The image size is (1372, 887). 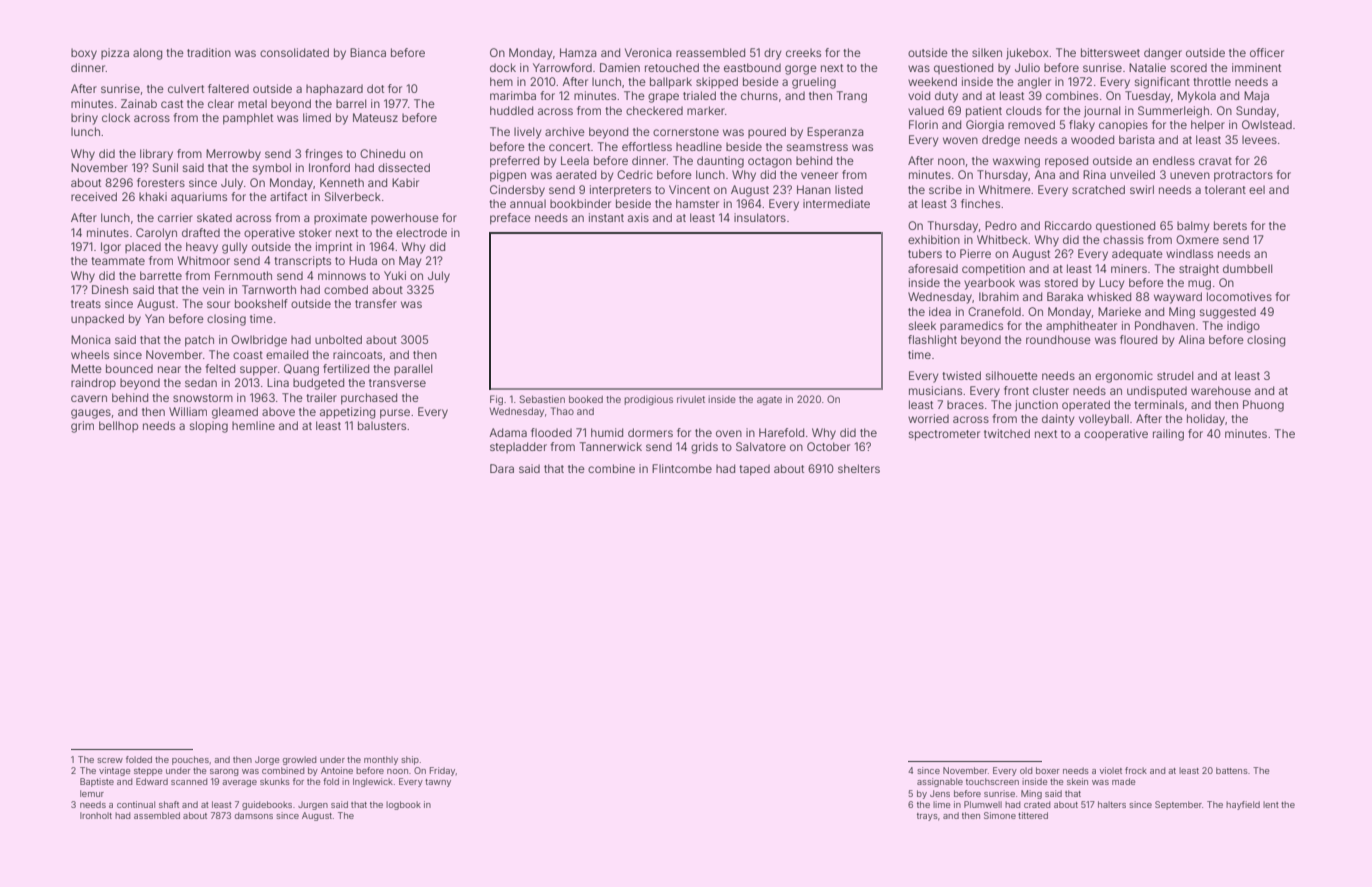 What do you see at coordinates (254, 815) in the screenshot?
I see `damsons` at bounding box center [254, 815].
